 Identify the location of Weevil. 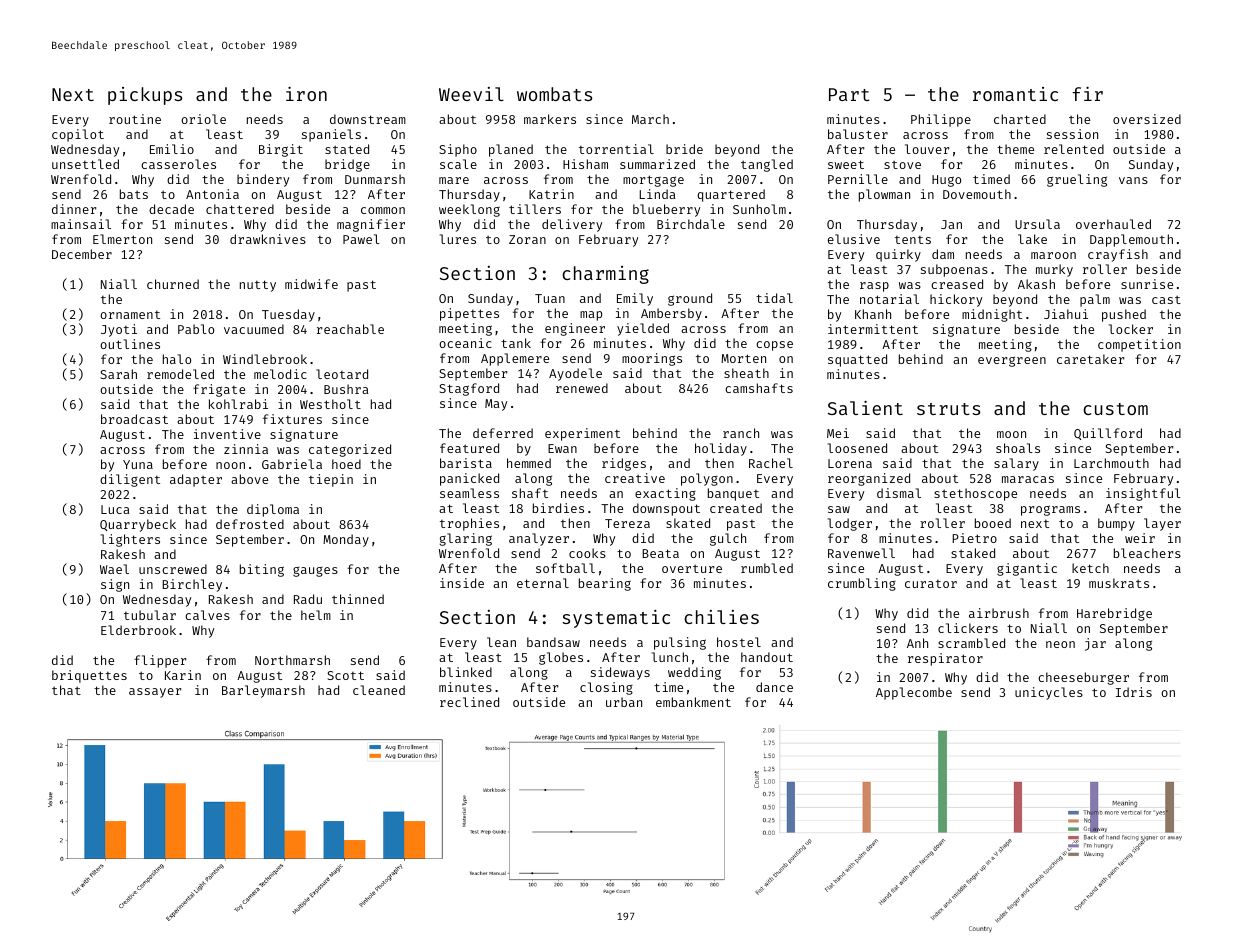
(471, 94).
